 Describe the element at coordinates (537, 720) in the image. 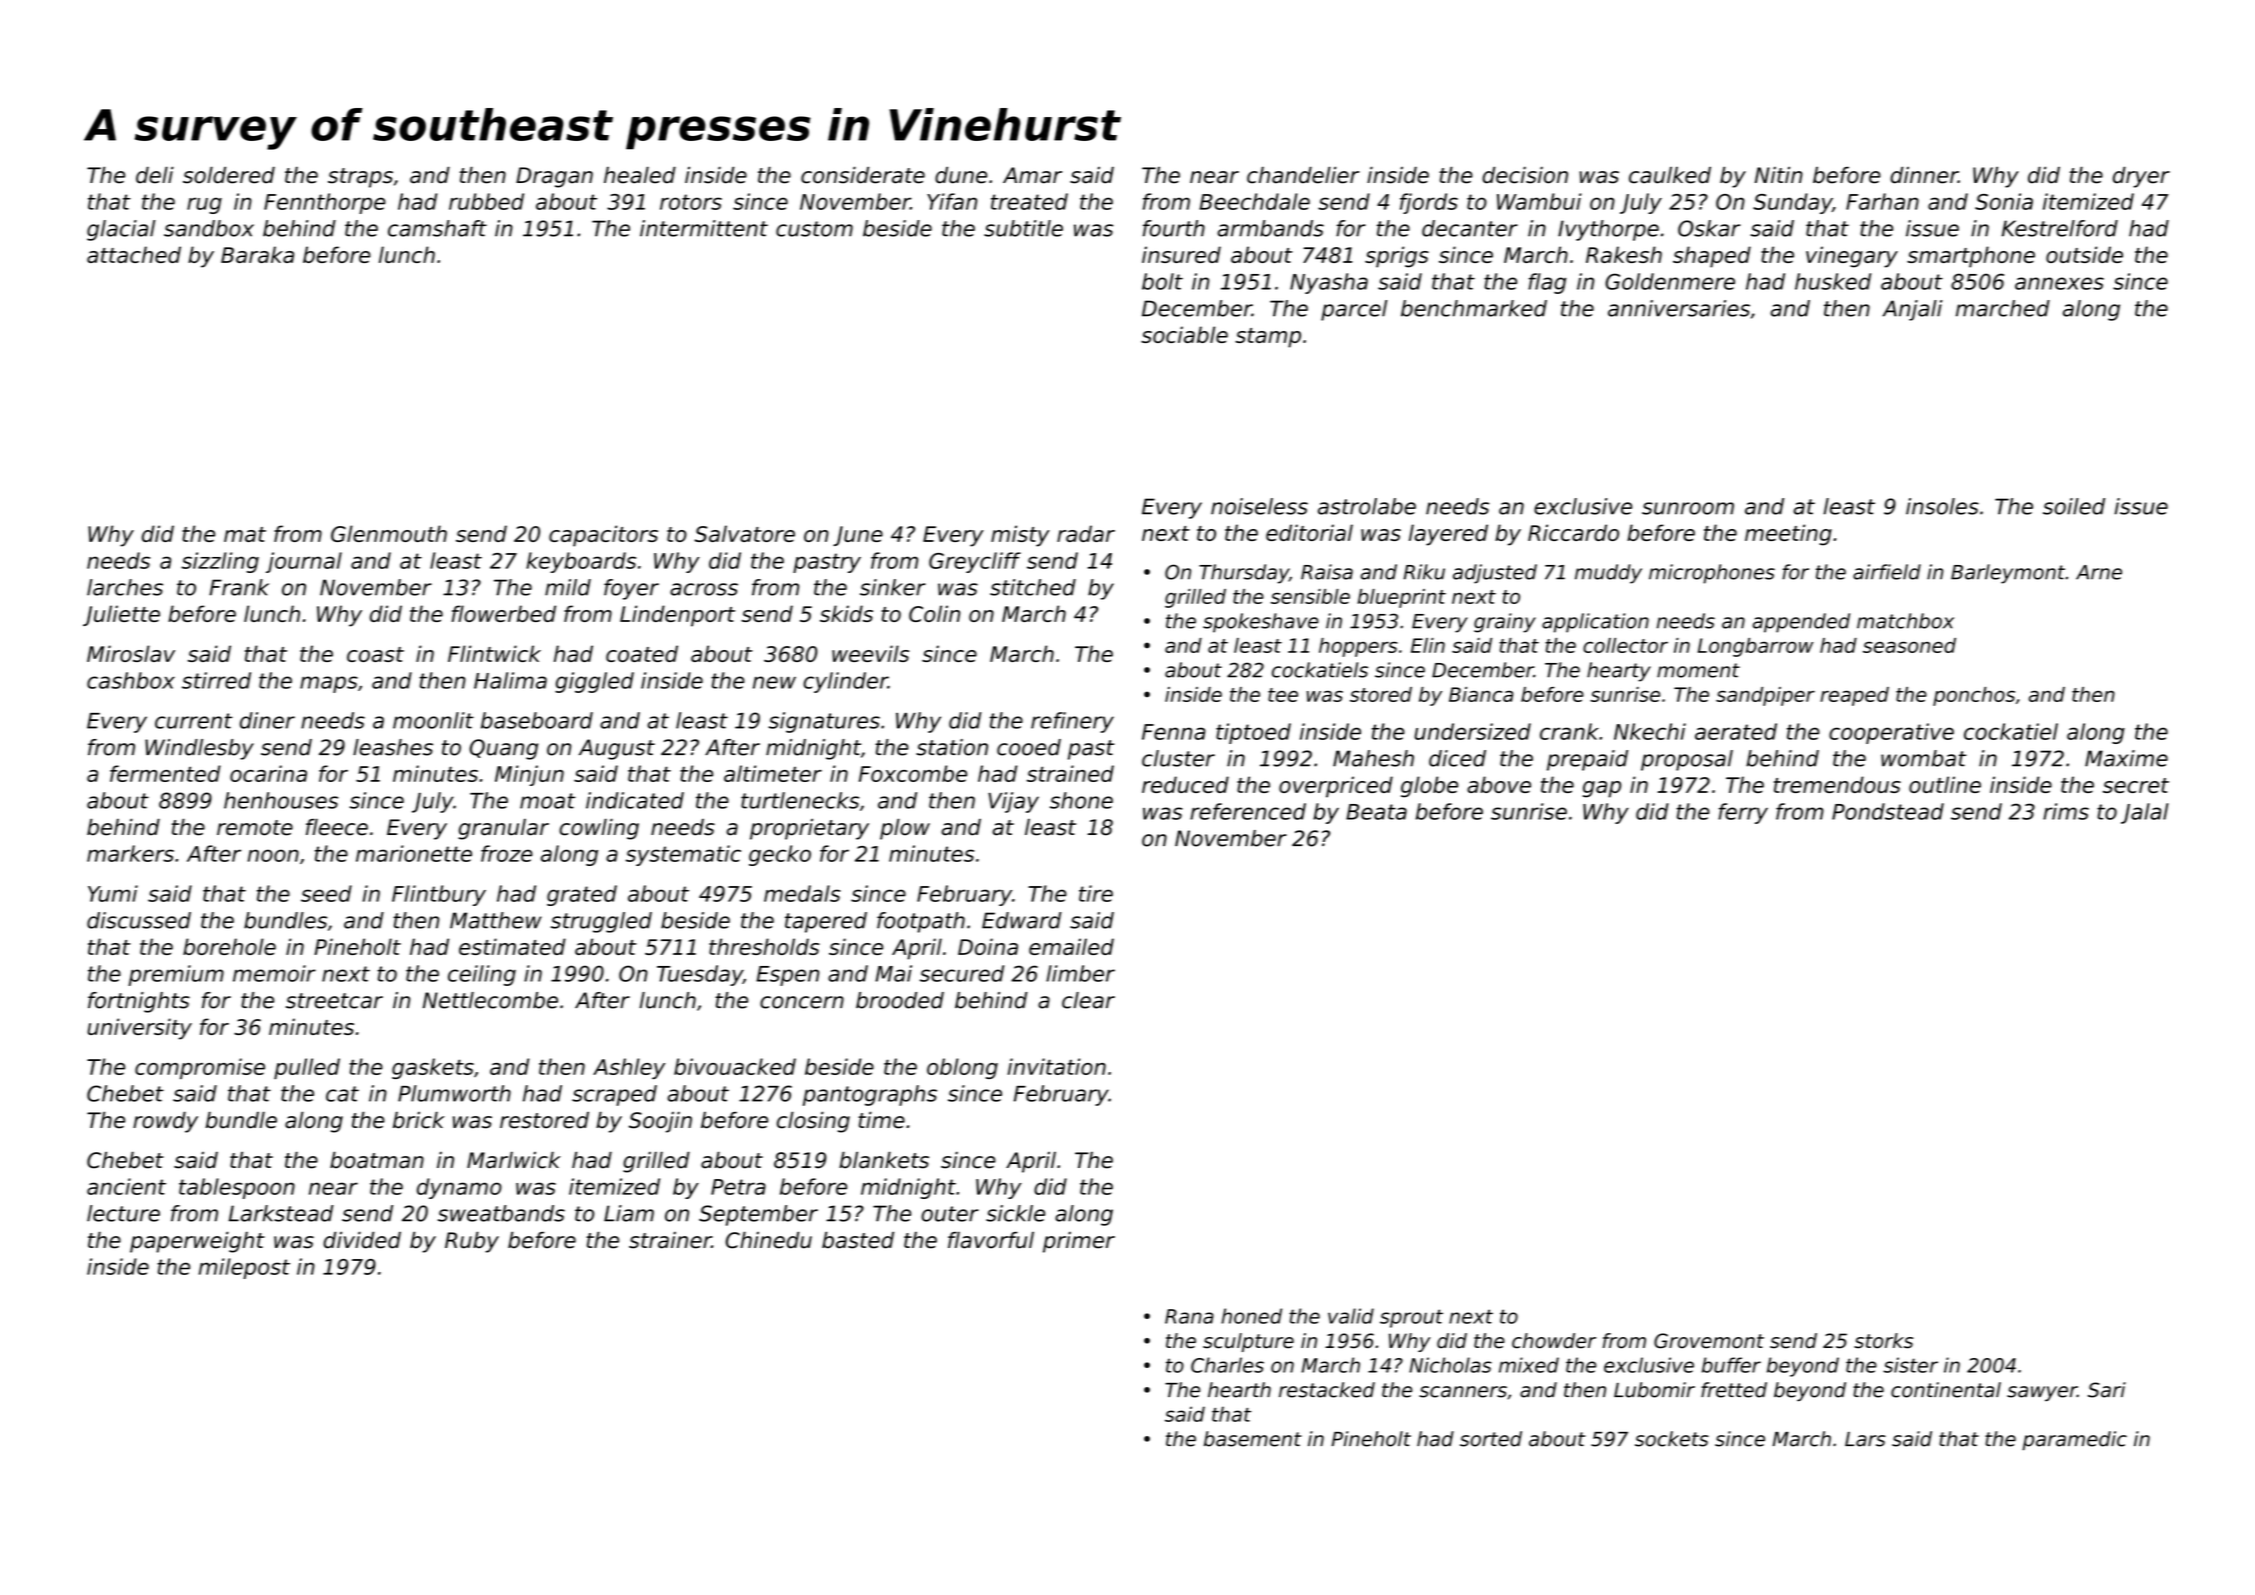

I see `baseboard` at that location.
